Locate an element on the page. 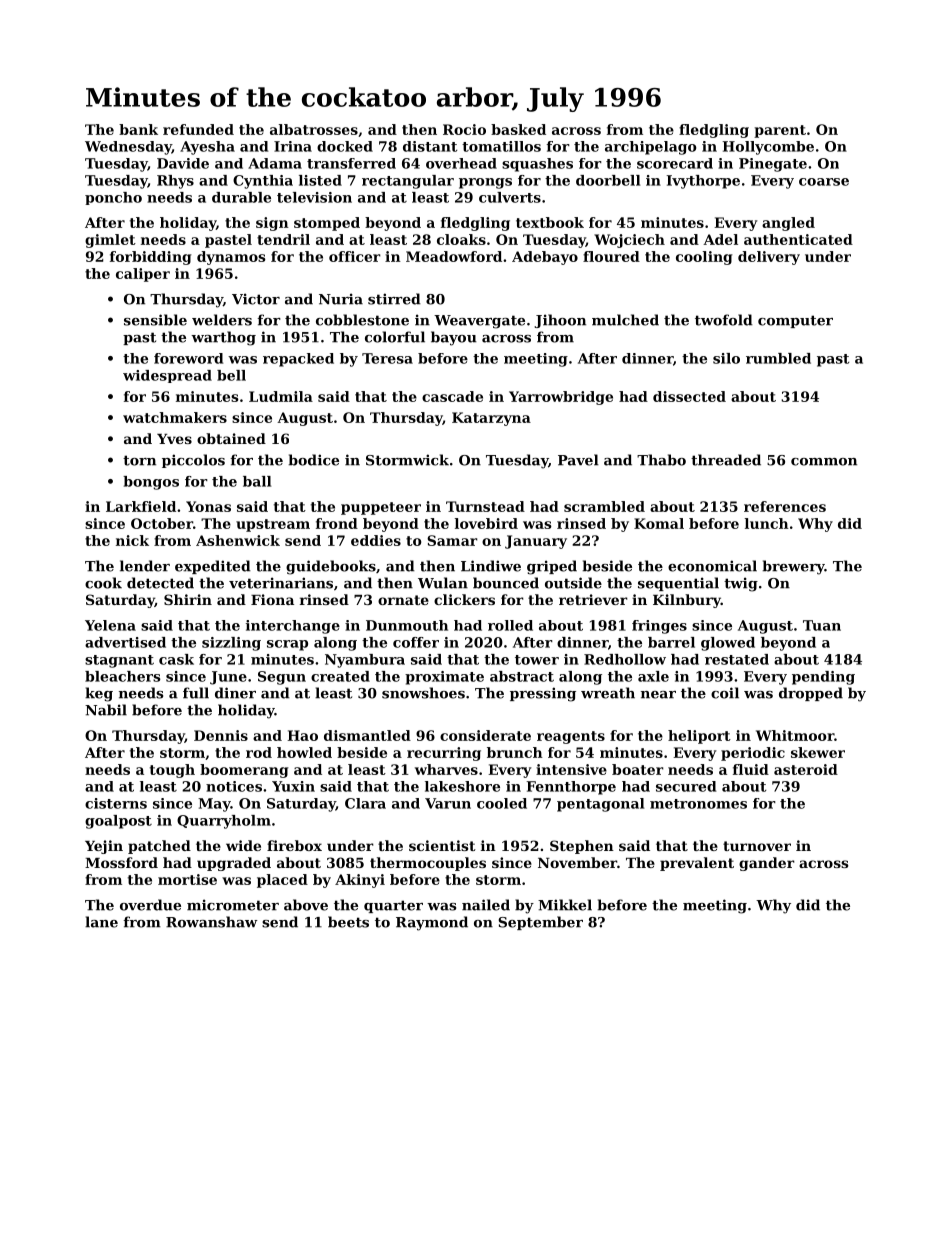 The width and height of the image is (952, 1233). Rocio is located at coordinates (464, 129).
